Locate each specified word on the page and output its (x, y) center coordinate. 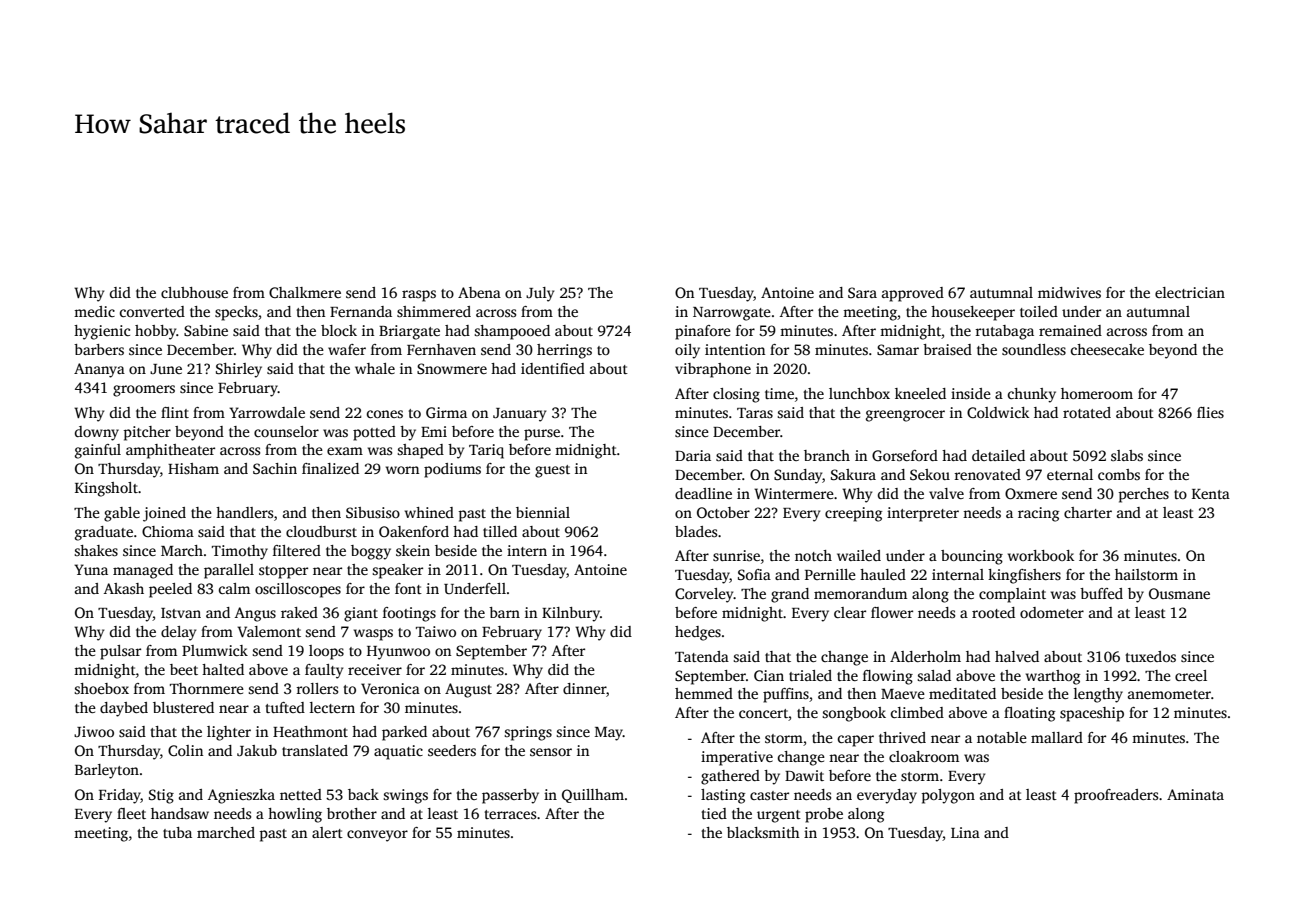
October (723, 512)
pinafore (703, 332)
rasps (419, 296)
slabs (1127, 455)
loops (326, 652)
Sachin (275, 468)
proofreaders (1116, 796)
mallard (1057, 737)
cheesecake (1107, 349)
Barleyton (107, 771)
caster (769, 795)
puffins (786, 695)
